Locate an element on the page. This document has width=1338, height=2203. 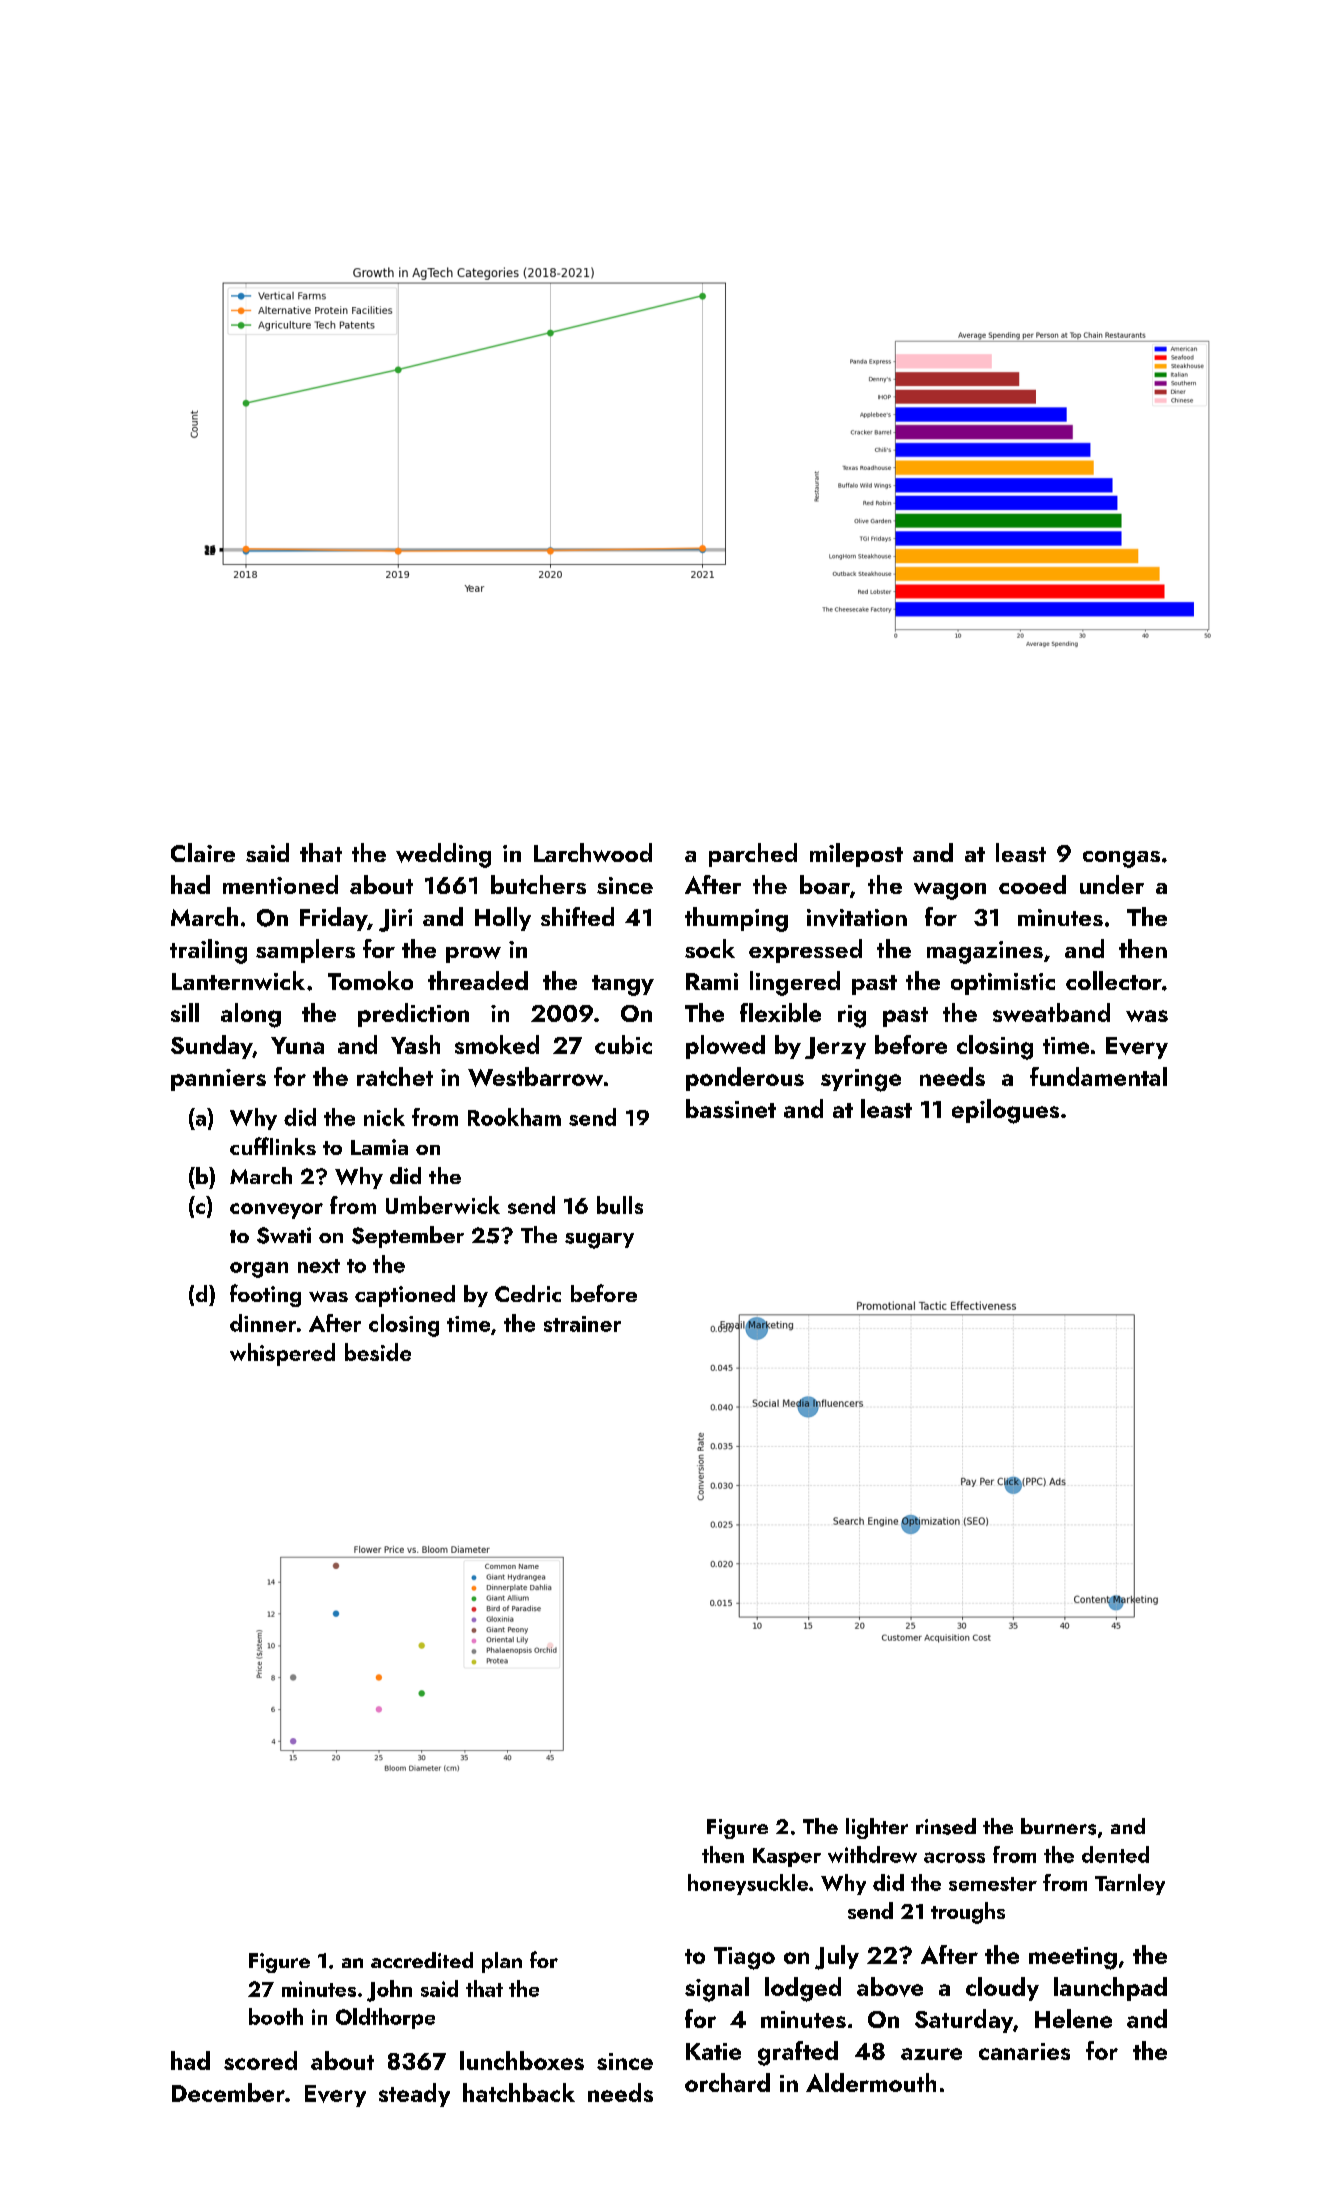
strainer is located at coordinates (582, 1324).
